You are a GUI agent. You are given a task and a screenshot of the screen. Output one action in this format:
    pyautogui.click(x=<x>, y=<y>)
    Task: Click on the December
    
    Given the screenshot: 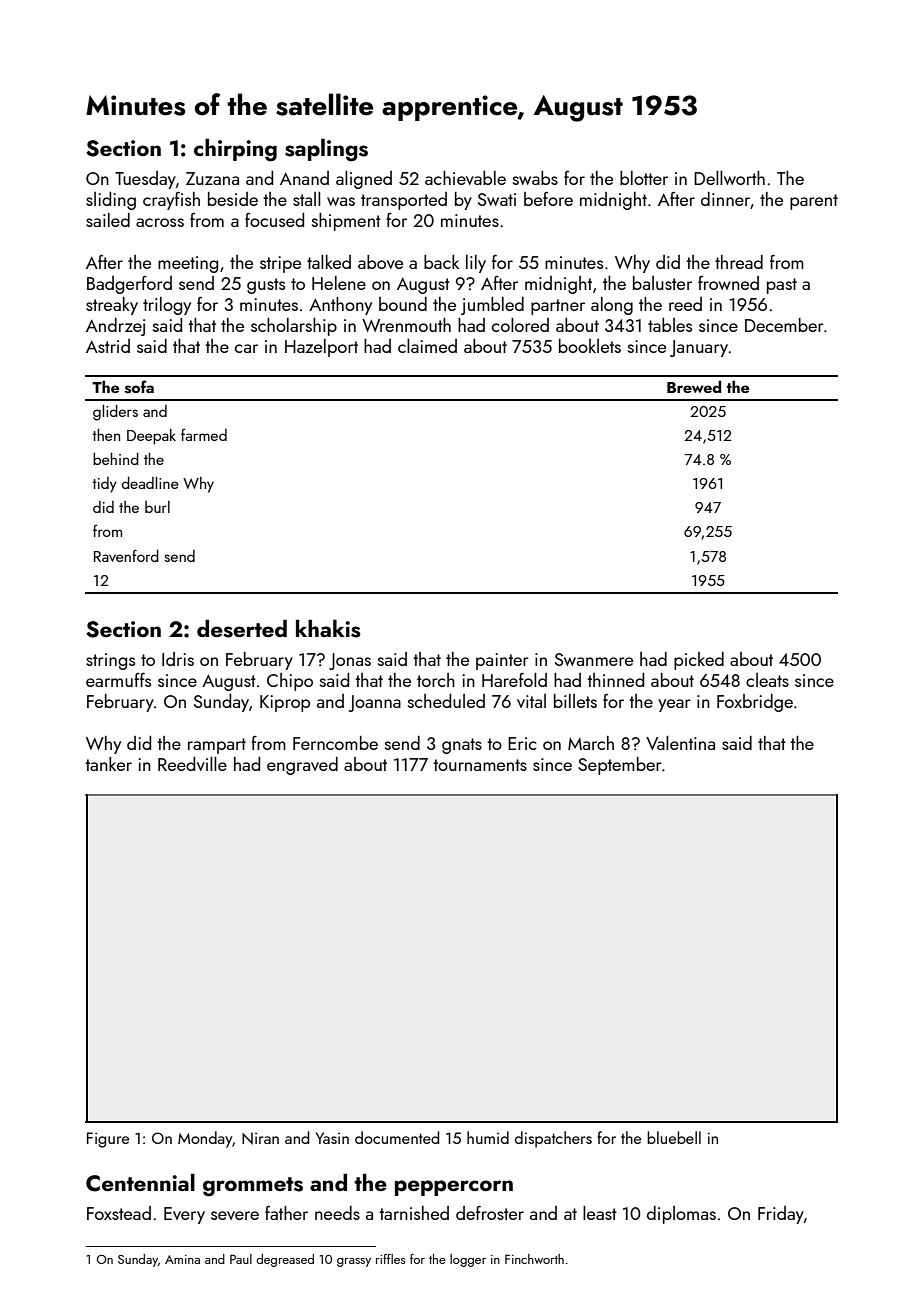 What is the action you would take?
    pyautogui.click(x=784, y=325)
